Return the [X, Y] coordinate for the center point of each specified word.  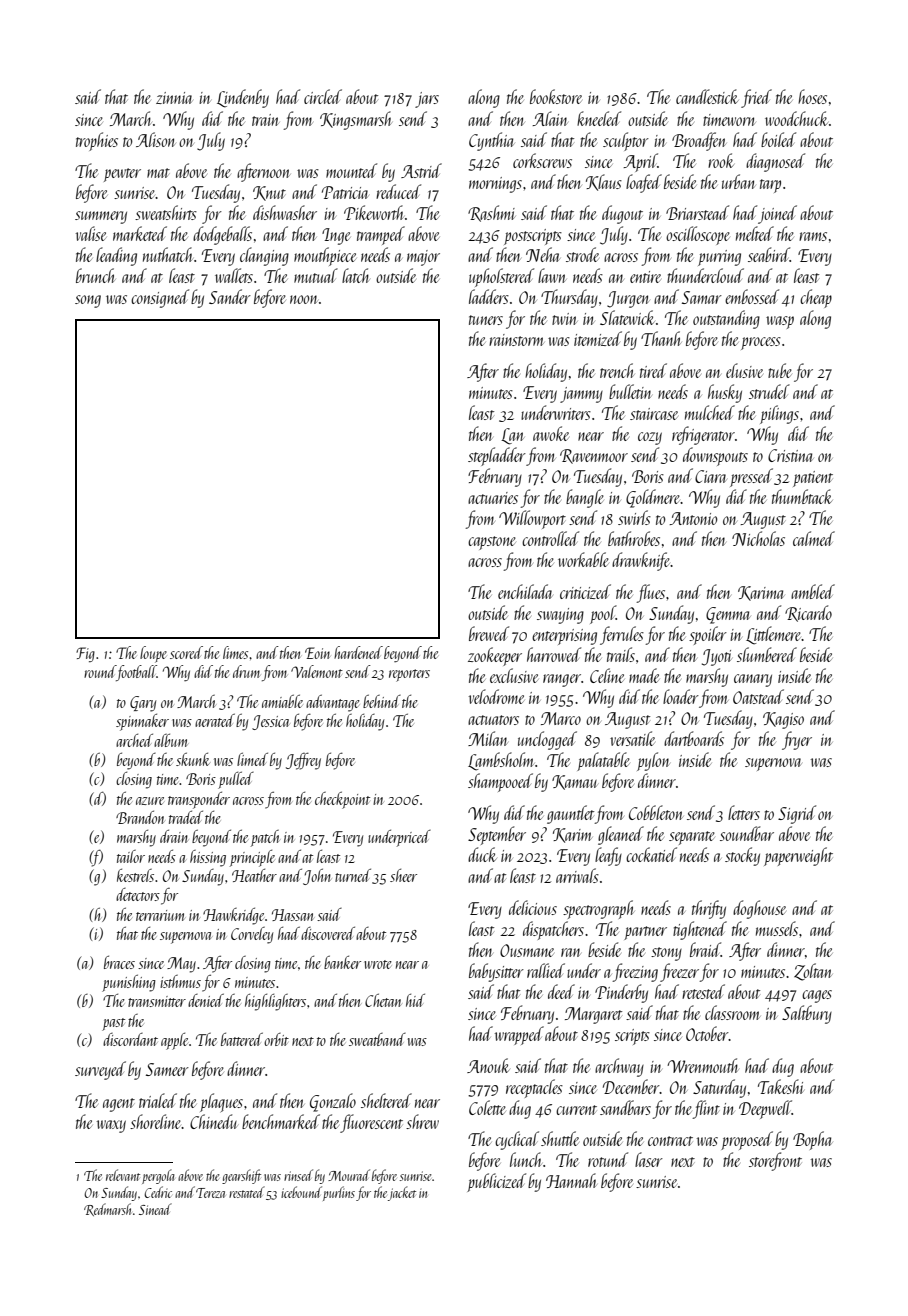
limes [235, 652]
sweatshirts [166, 212]
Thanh [661, 338]
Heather [254, 875]
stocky [742, 856]
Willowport [532, 519]
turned [353, 875]
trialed [158, 1100]
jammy [581, 395]
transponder [199, 800]
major [423, 258]
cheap [816, 298]
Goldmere [653, 498]
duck [482, 854]
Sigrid [797, 814]
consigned [160, 298]
